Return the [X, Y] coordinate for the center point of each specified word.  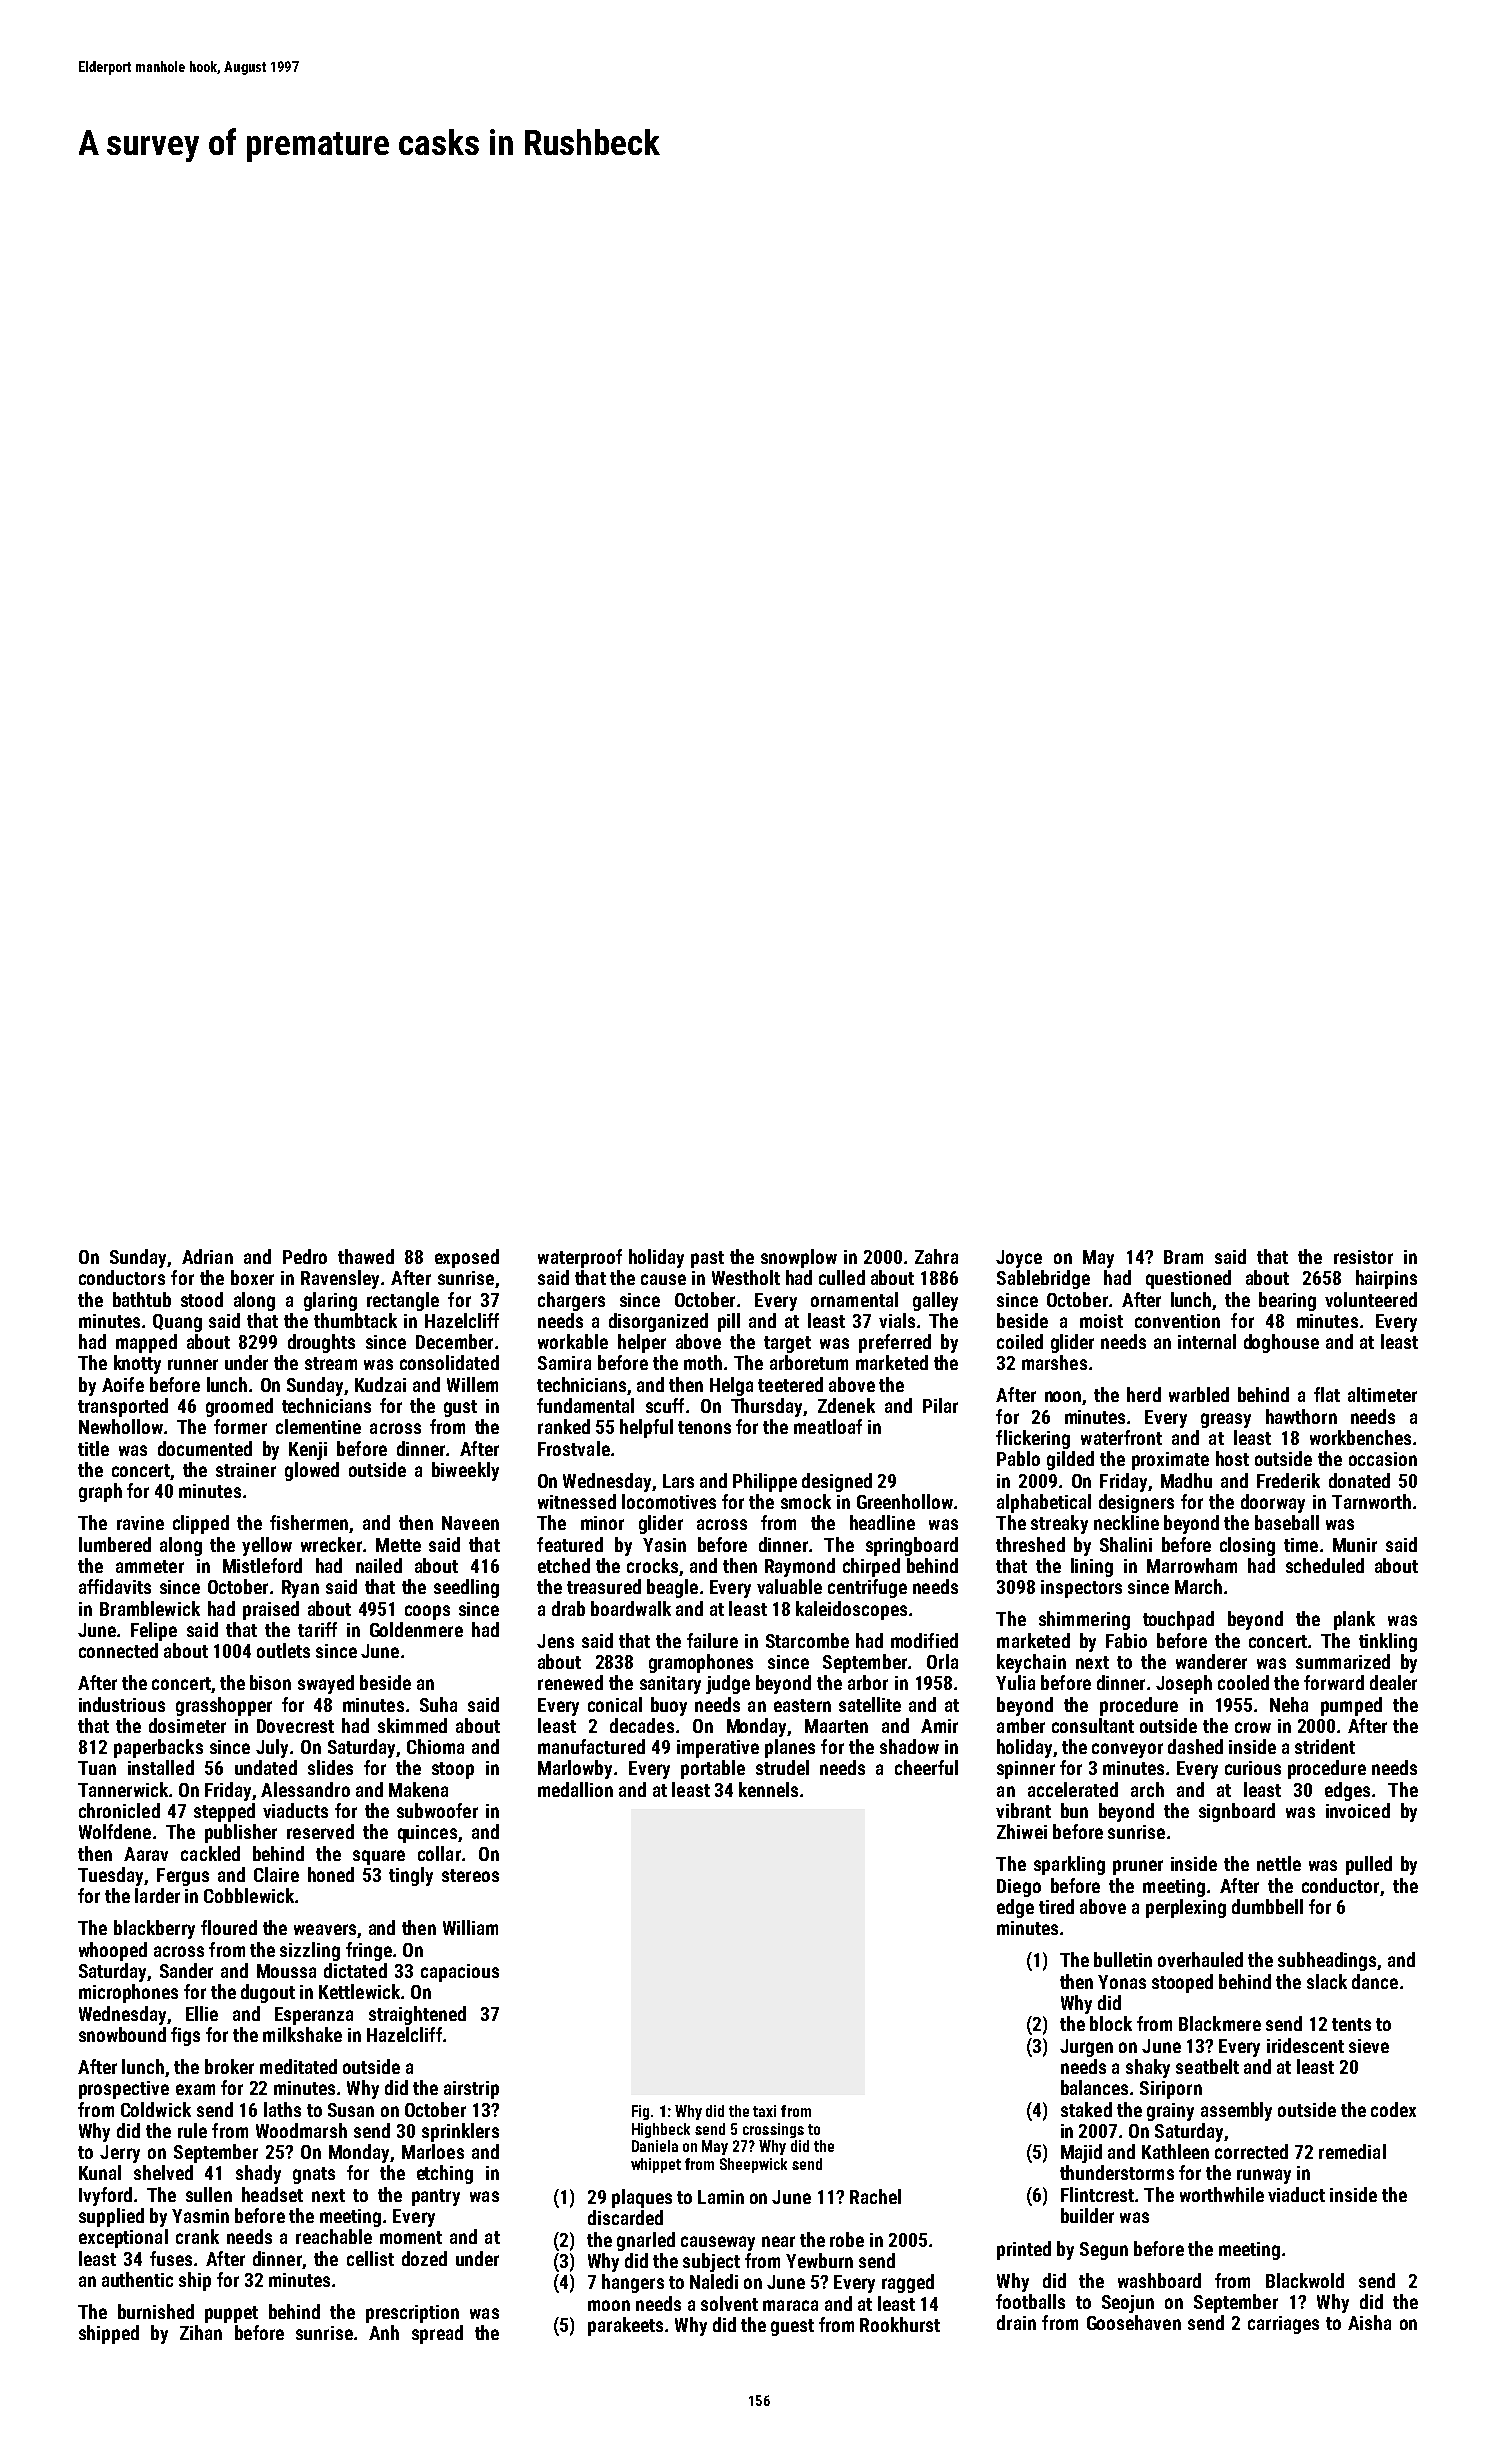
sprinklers [460, 2132]
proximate [1170, 1461]
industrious [122, 1704]
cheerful [926, 1767]
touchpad [1178, 1620]
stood [202, 1299]
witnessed [577, 1501]
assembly [1236, 2111]
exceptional [123, 2238]
